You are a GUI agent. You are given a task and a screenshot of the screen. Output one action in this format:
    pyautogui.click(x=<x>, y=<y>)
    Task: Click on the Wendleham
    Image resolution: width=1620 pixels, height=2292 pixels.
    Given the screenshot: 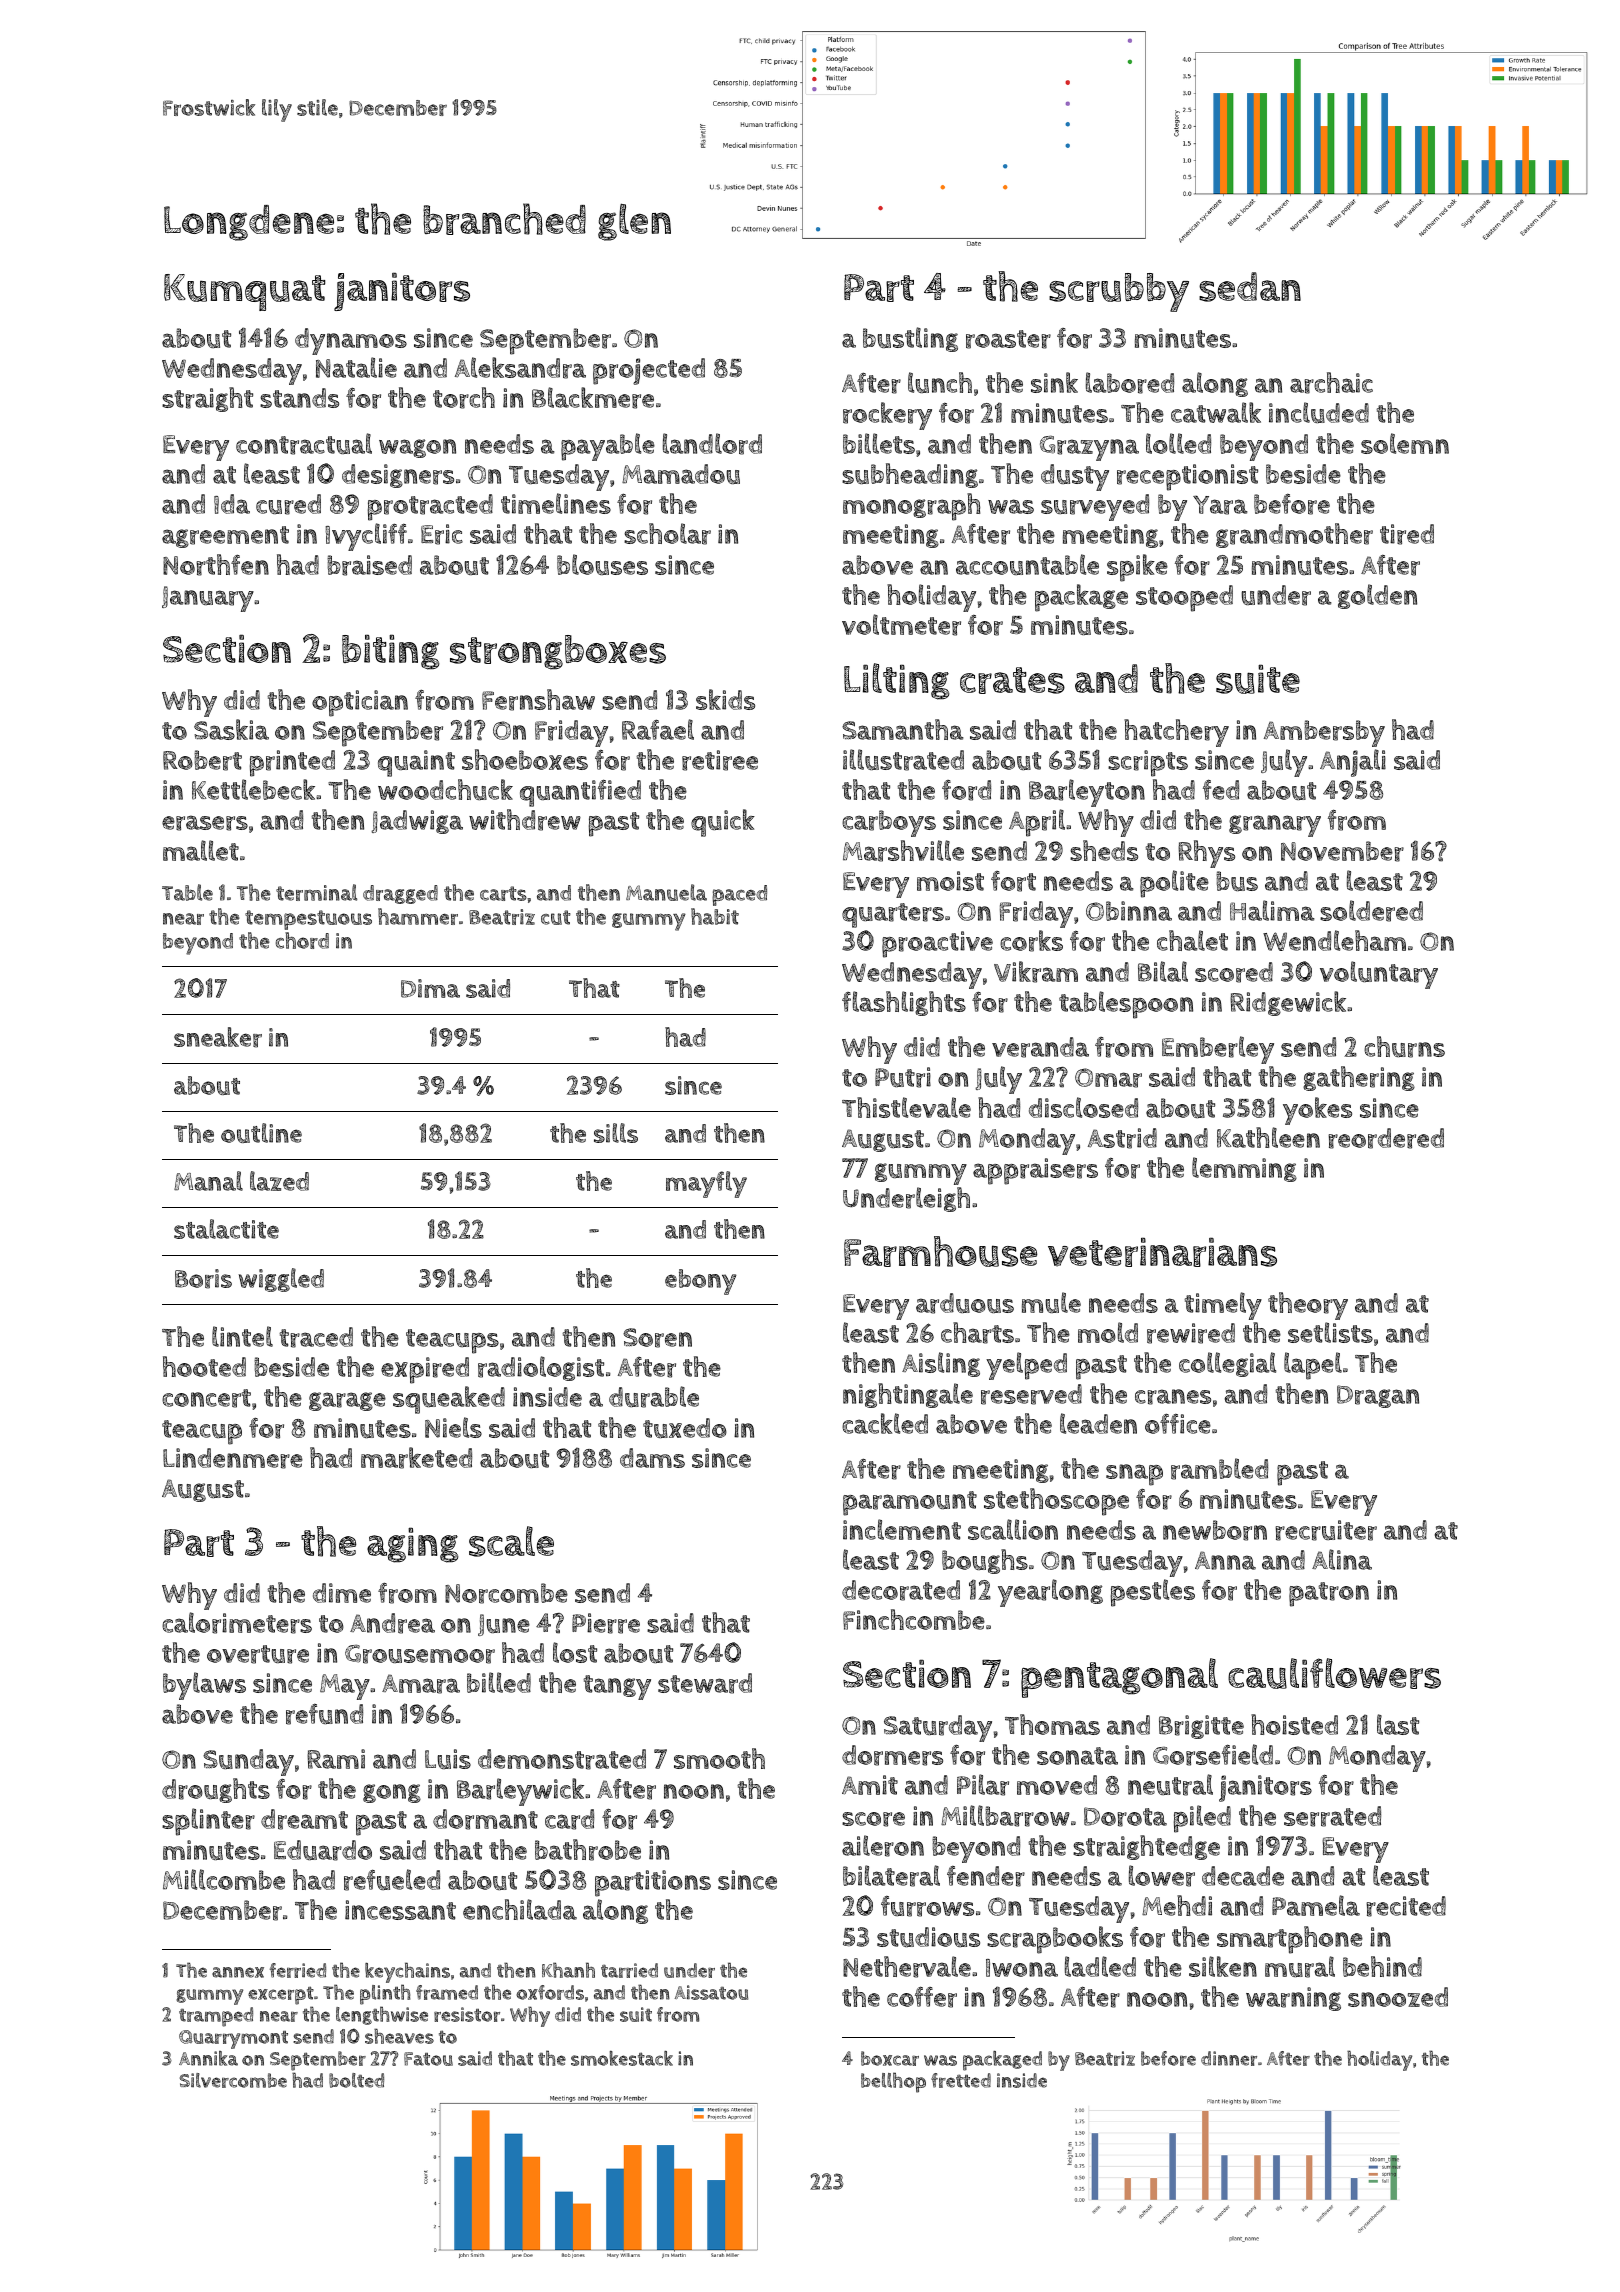 What is the action you would take?
    pyautogui.click(x=1334, y=940)
